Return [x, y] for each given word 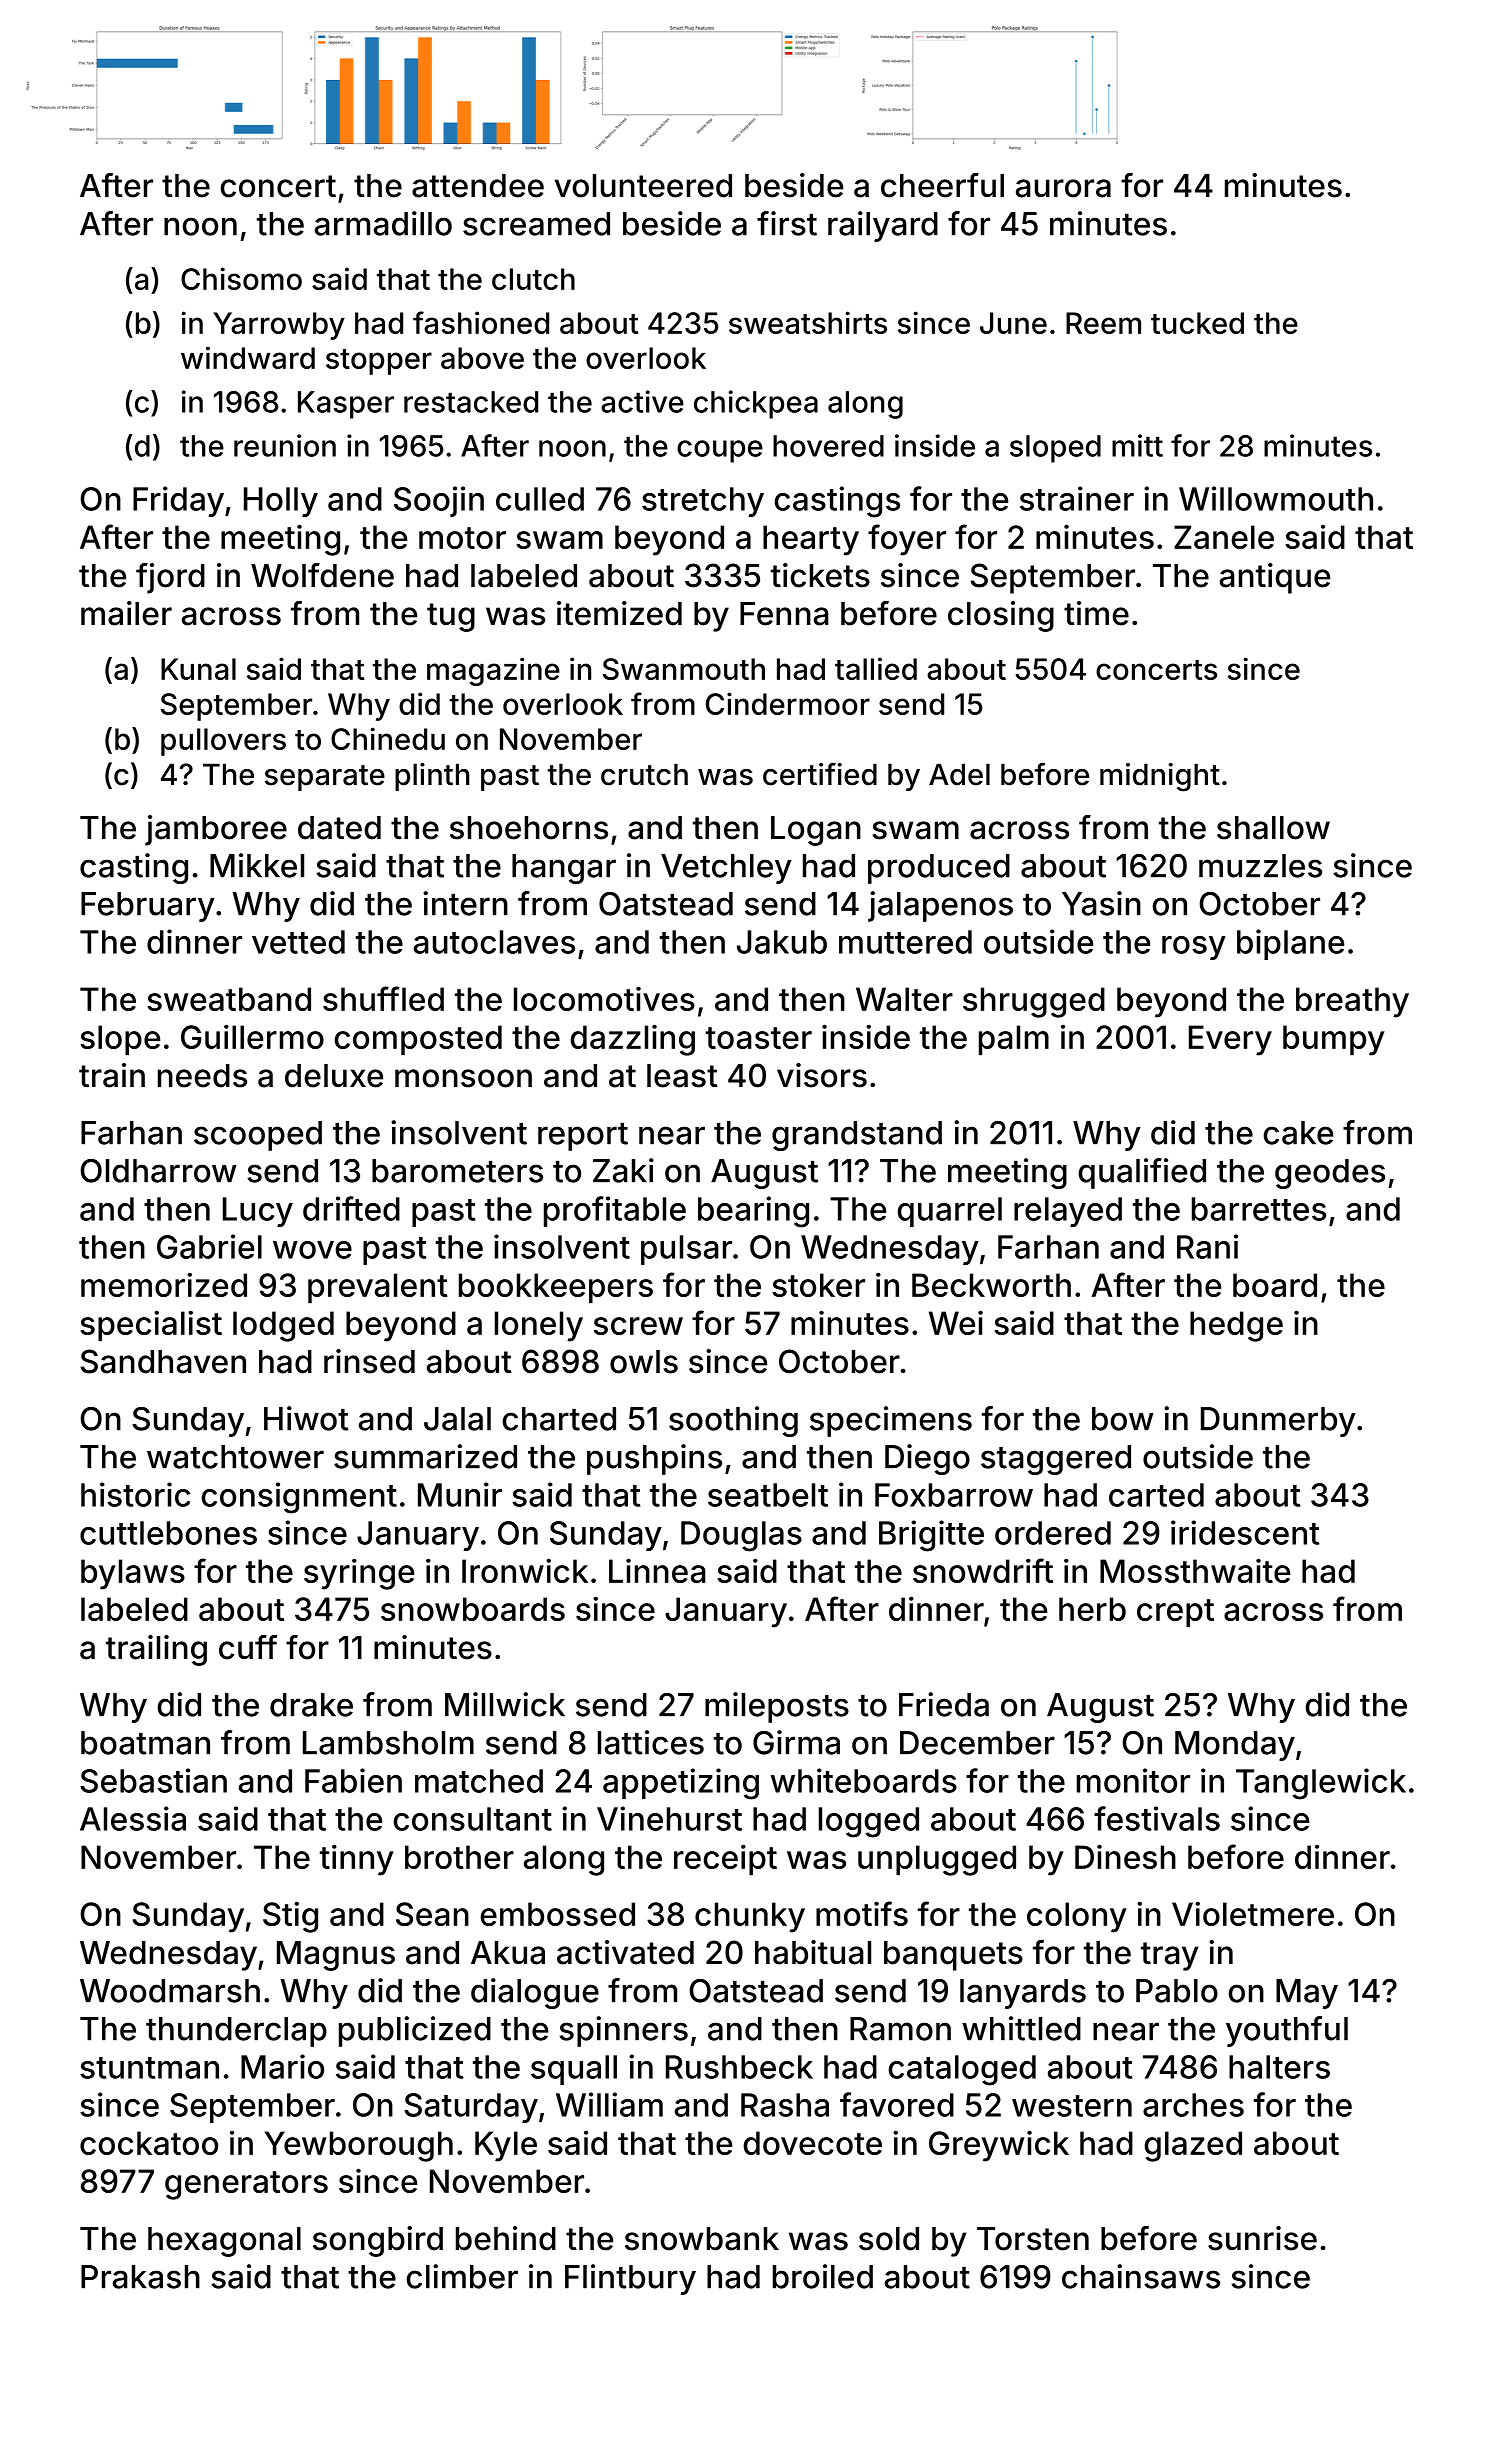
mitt [1137, 445]
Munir [460, 1494]
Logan [816, 831]
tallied [876, 668]
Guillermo [252, 1036]
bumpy [1334, 1040]
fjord [170, 578]
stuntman [149, 2068]
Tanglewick [1321, 1784]
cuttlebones [168, 1533]
